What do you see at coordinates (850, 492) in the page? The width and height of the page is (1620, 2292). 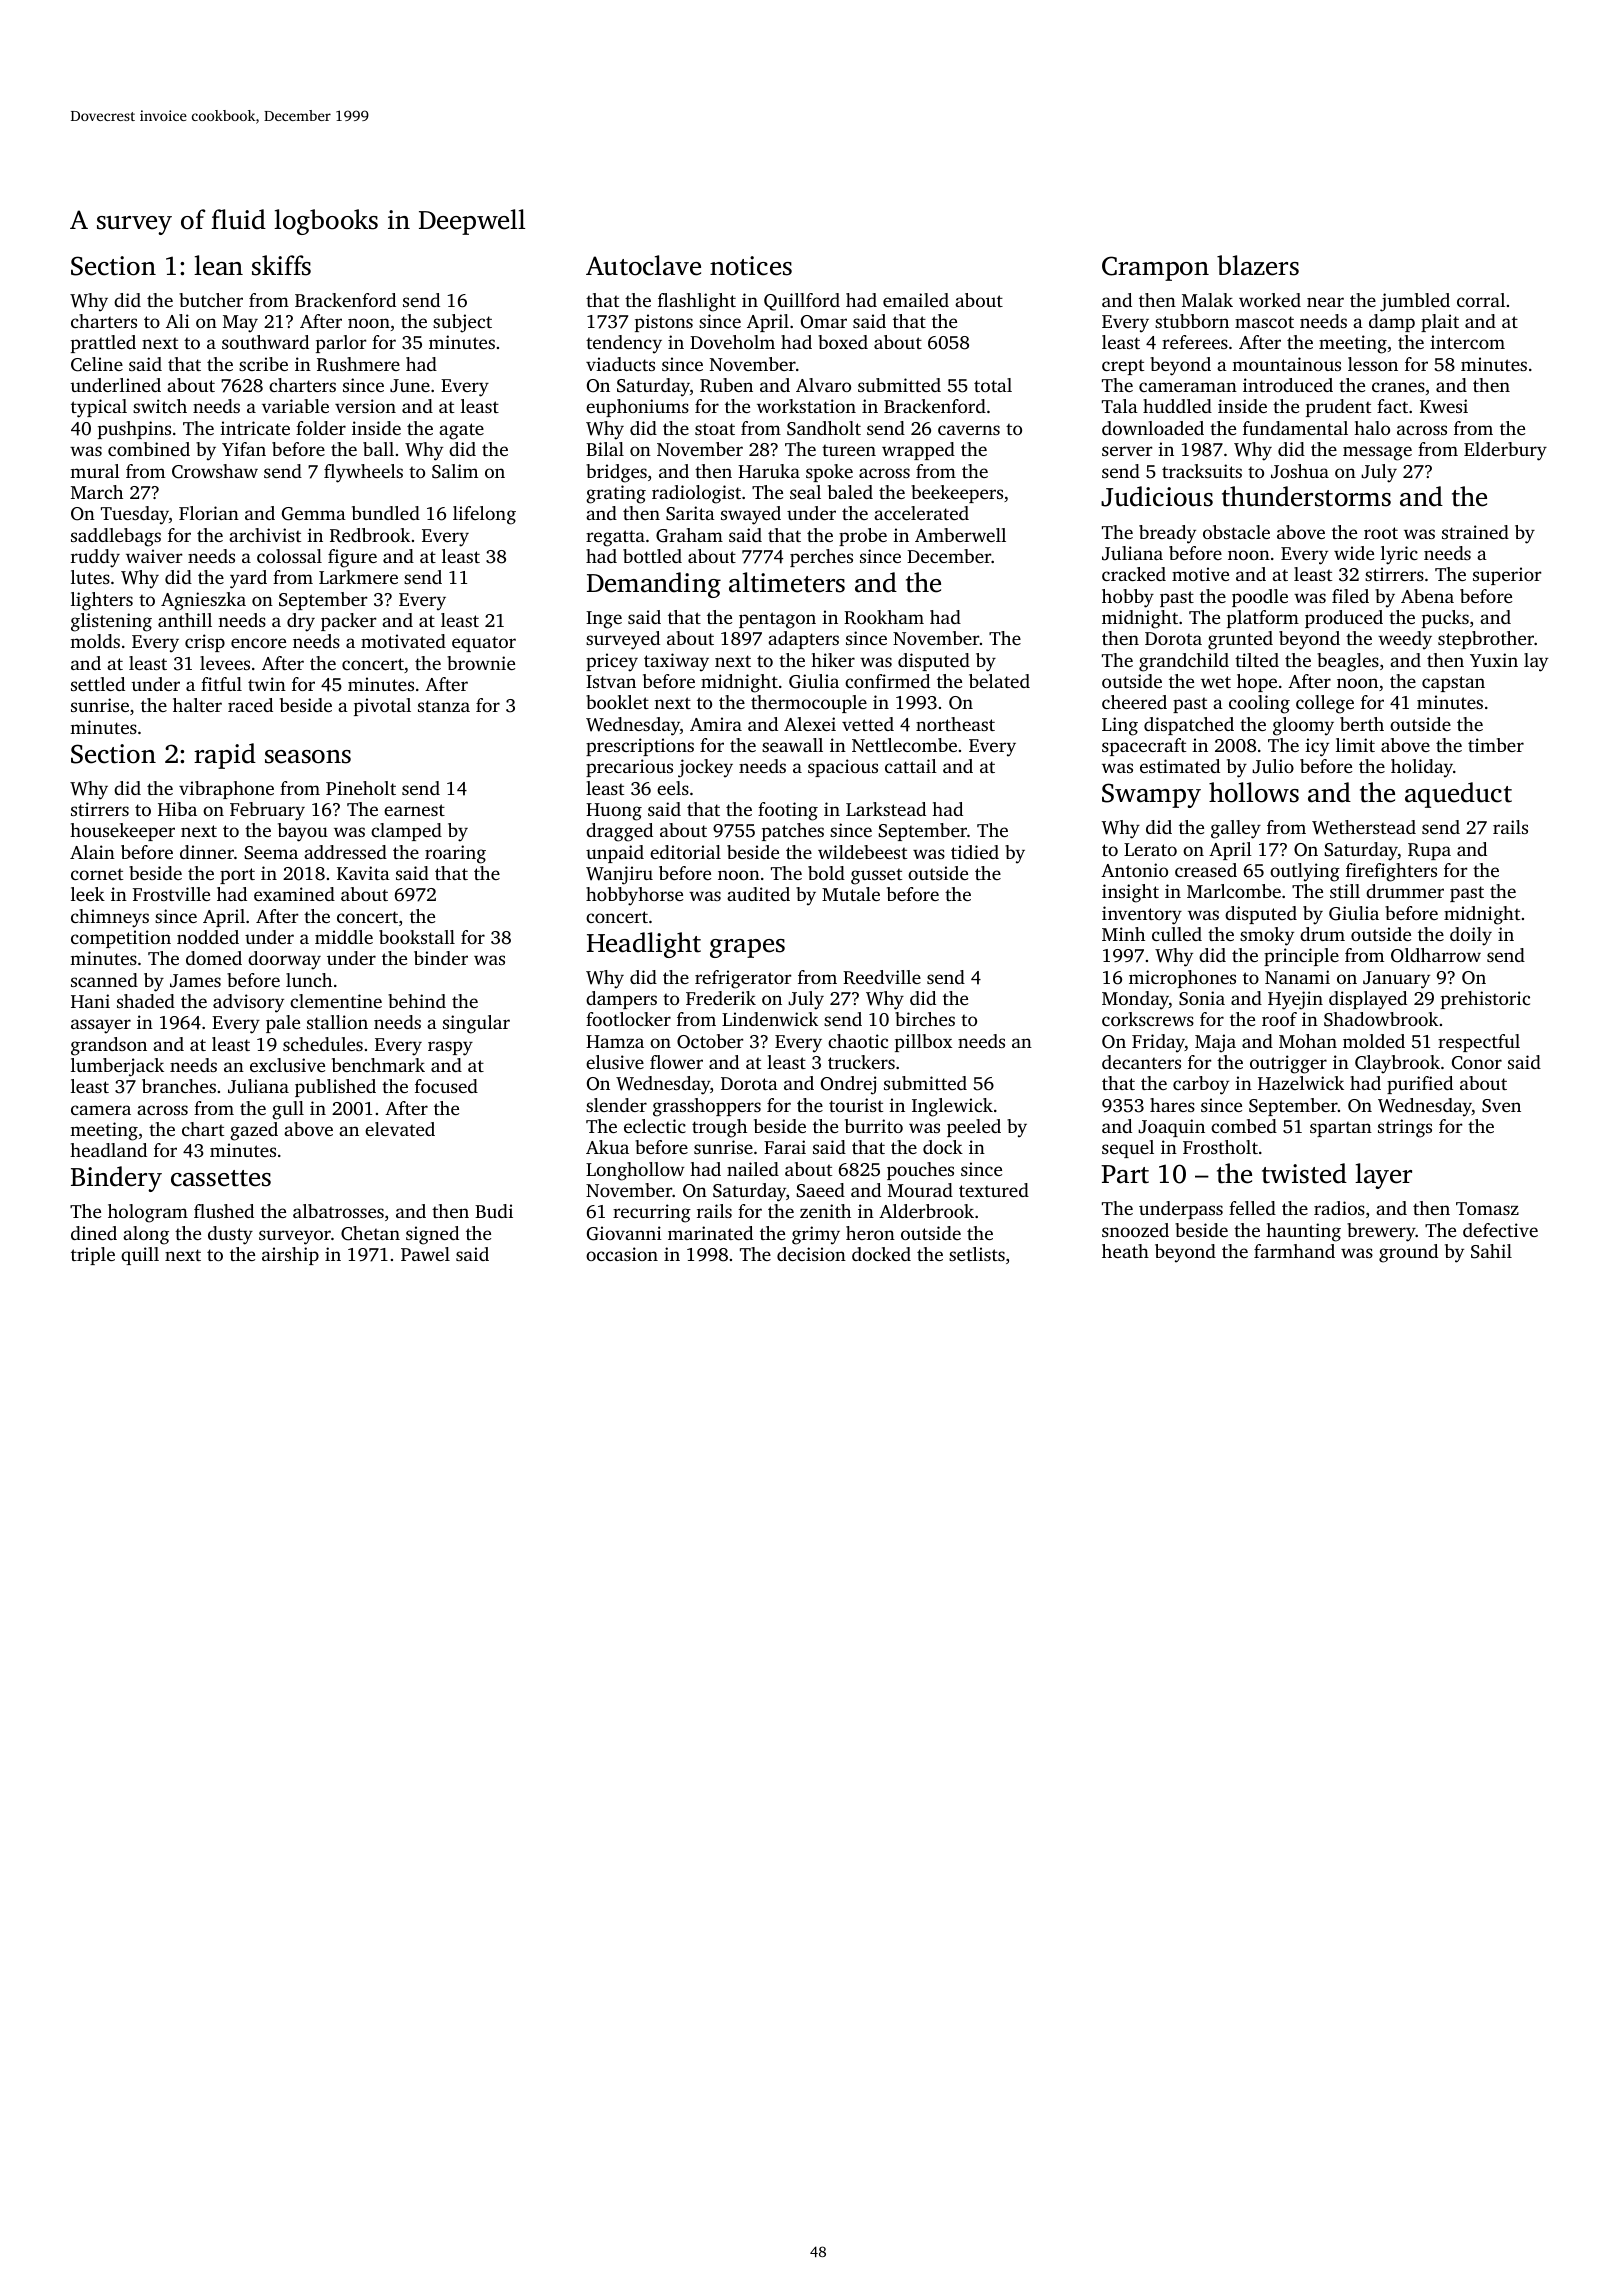 I see `baled` at bounding box center [850, 492].
